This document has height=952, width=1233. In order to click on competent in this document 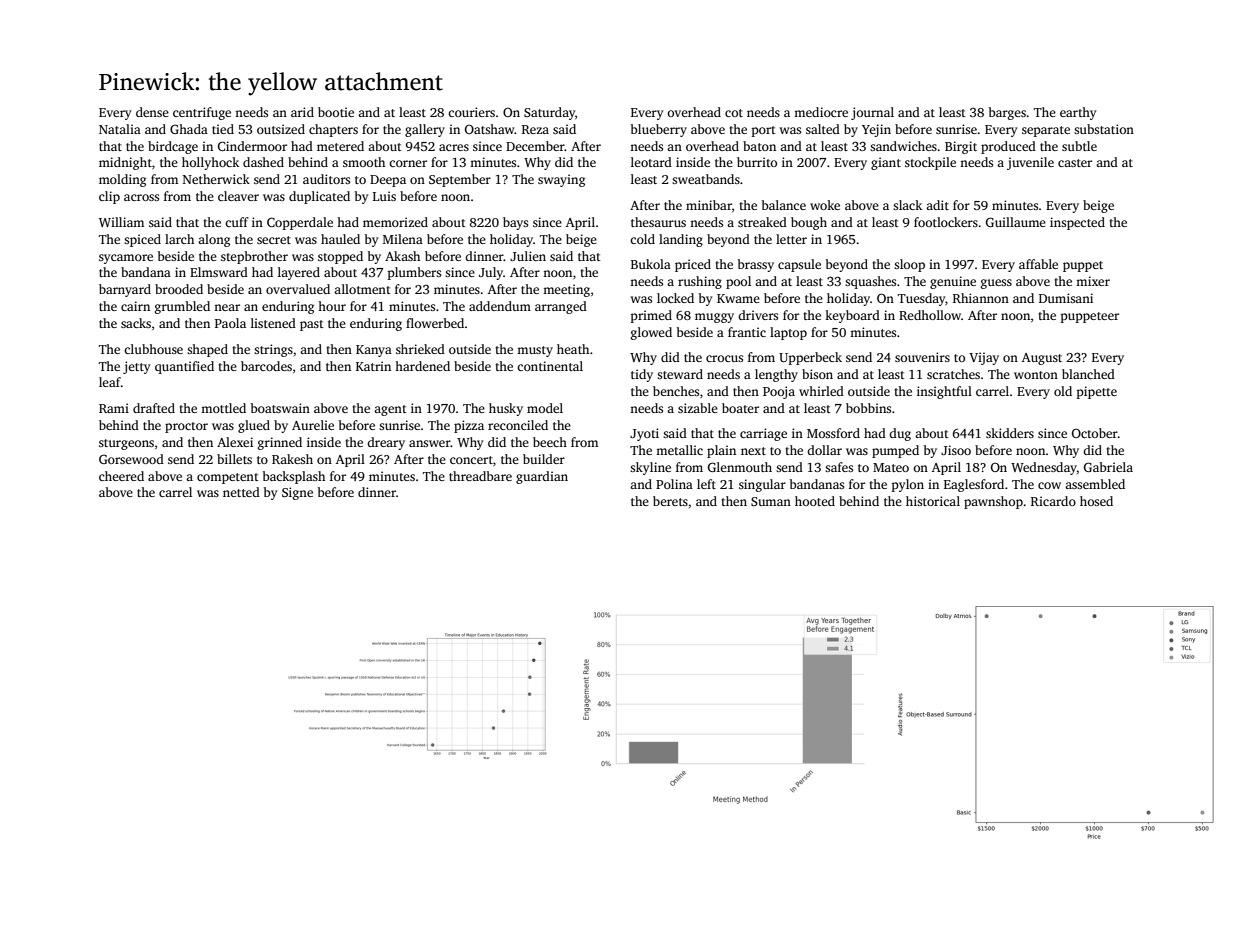, I will do `click(228, 478)`.
